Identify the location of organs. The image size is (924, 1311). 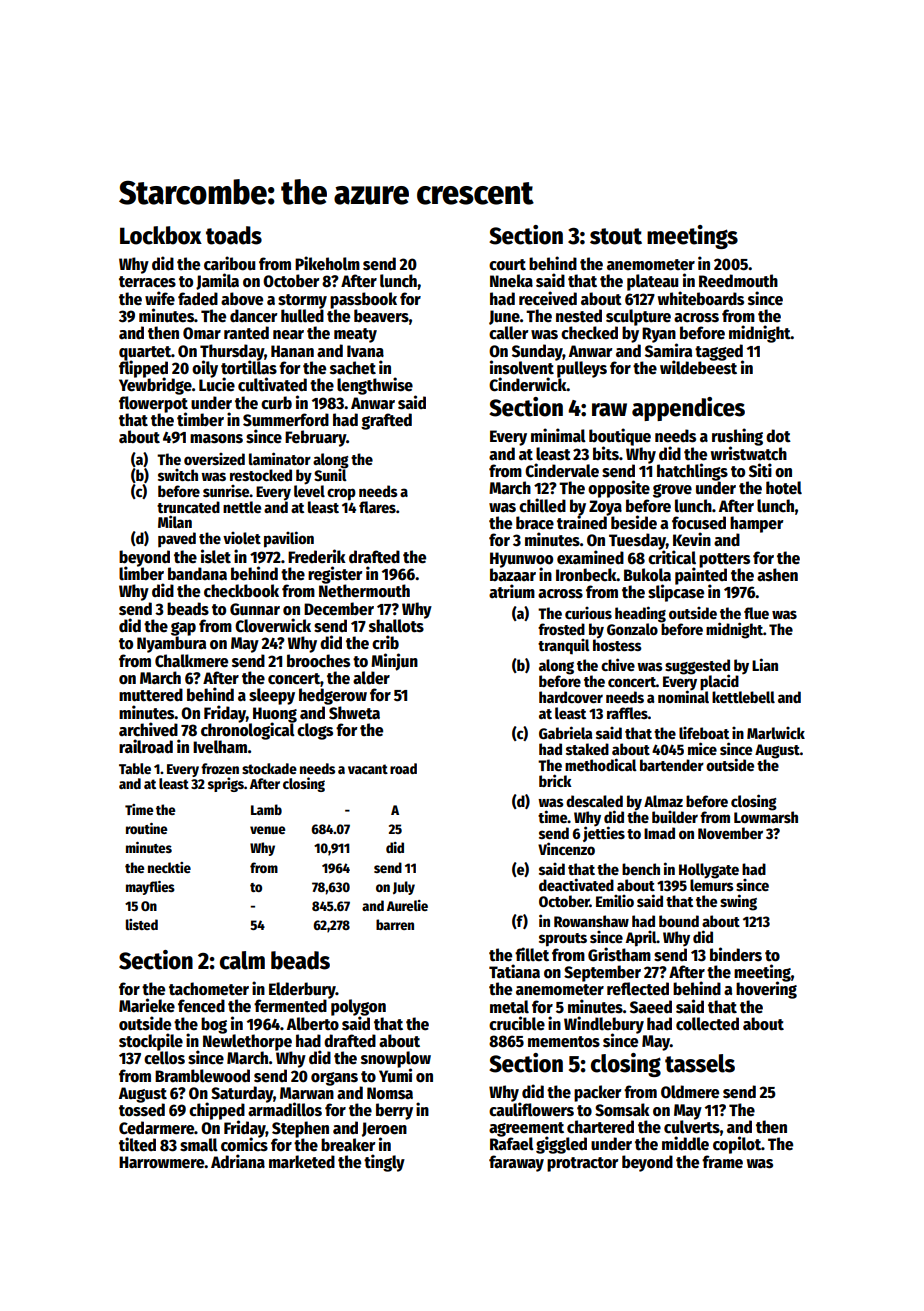
(334, 1079).
